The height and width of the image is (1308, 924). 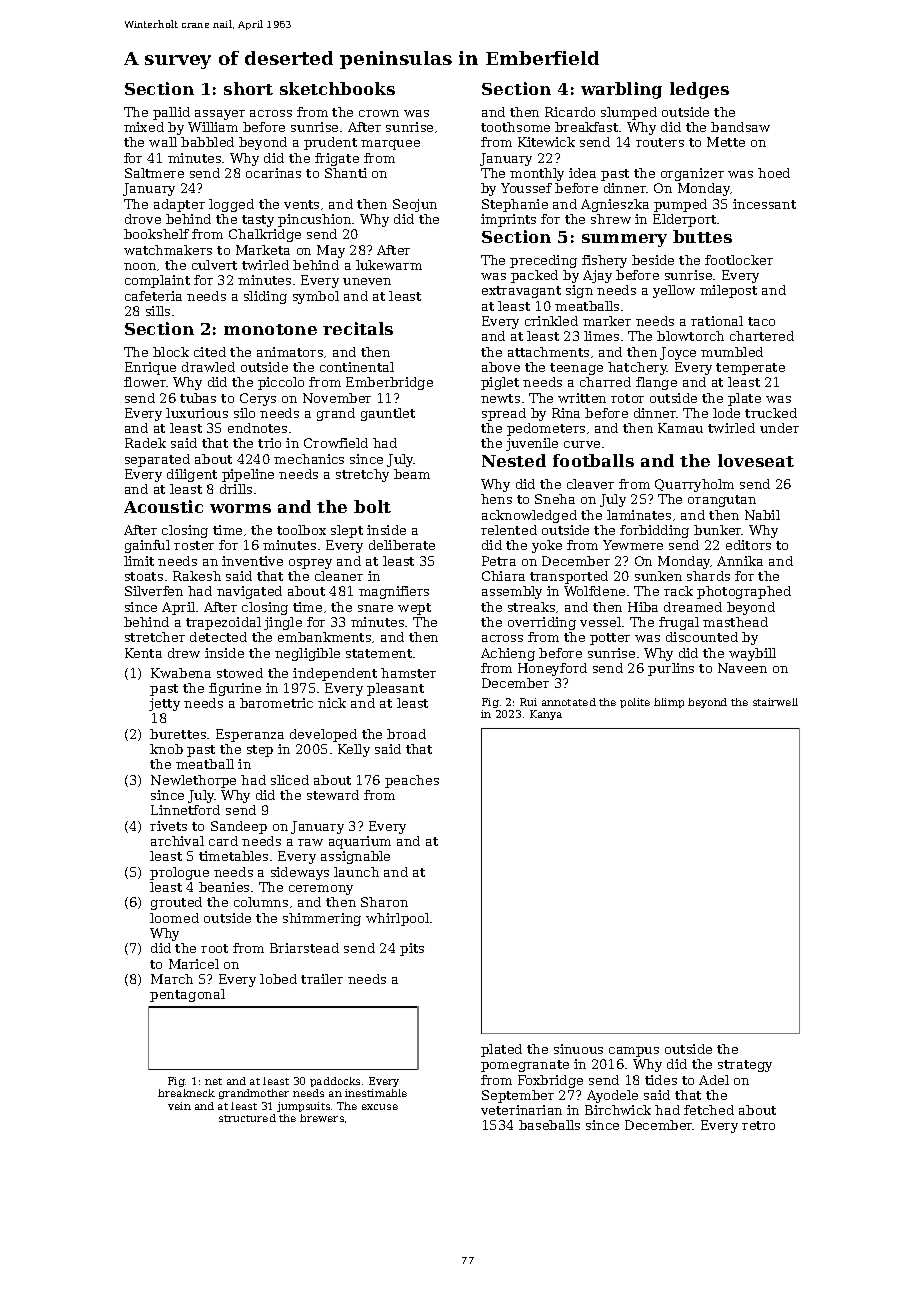 What do you see at coordinates (303, 1107) in the image?
I see `jumpsuits` at bounding box center [303, 1107].
